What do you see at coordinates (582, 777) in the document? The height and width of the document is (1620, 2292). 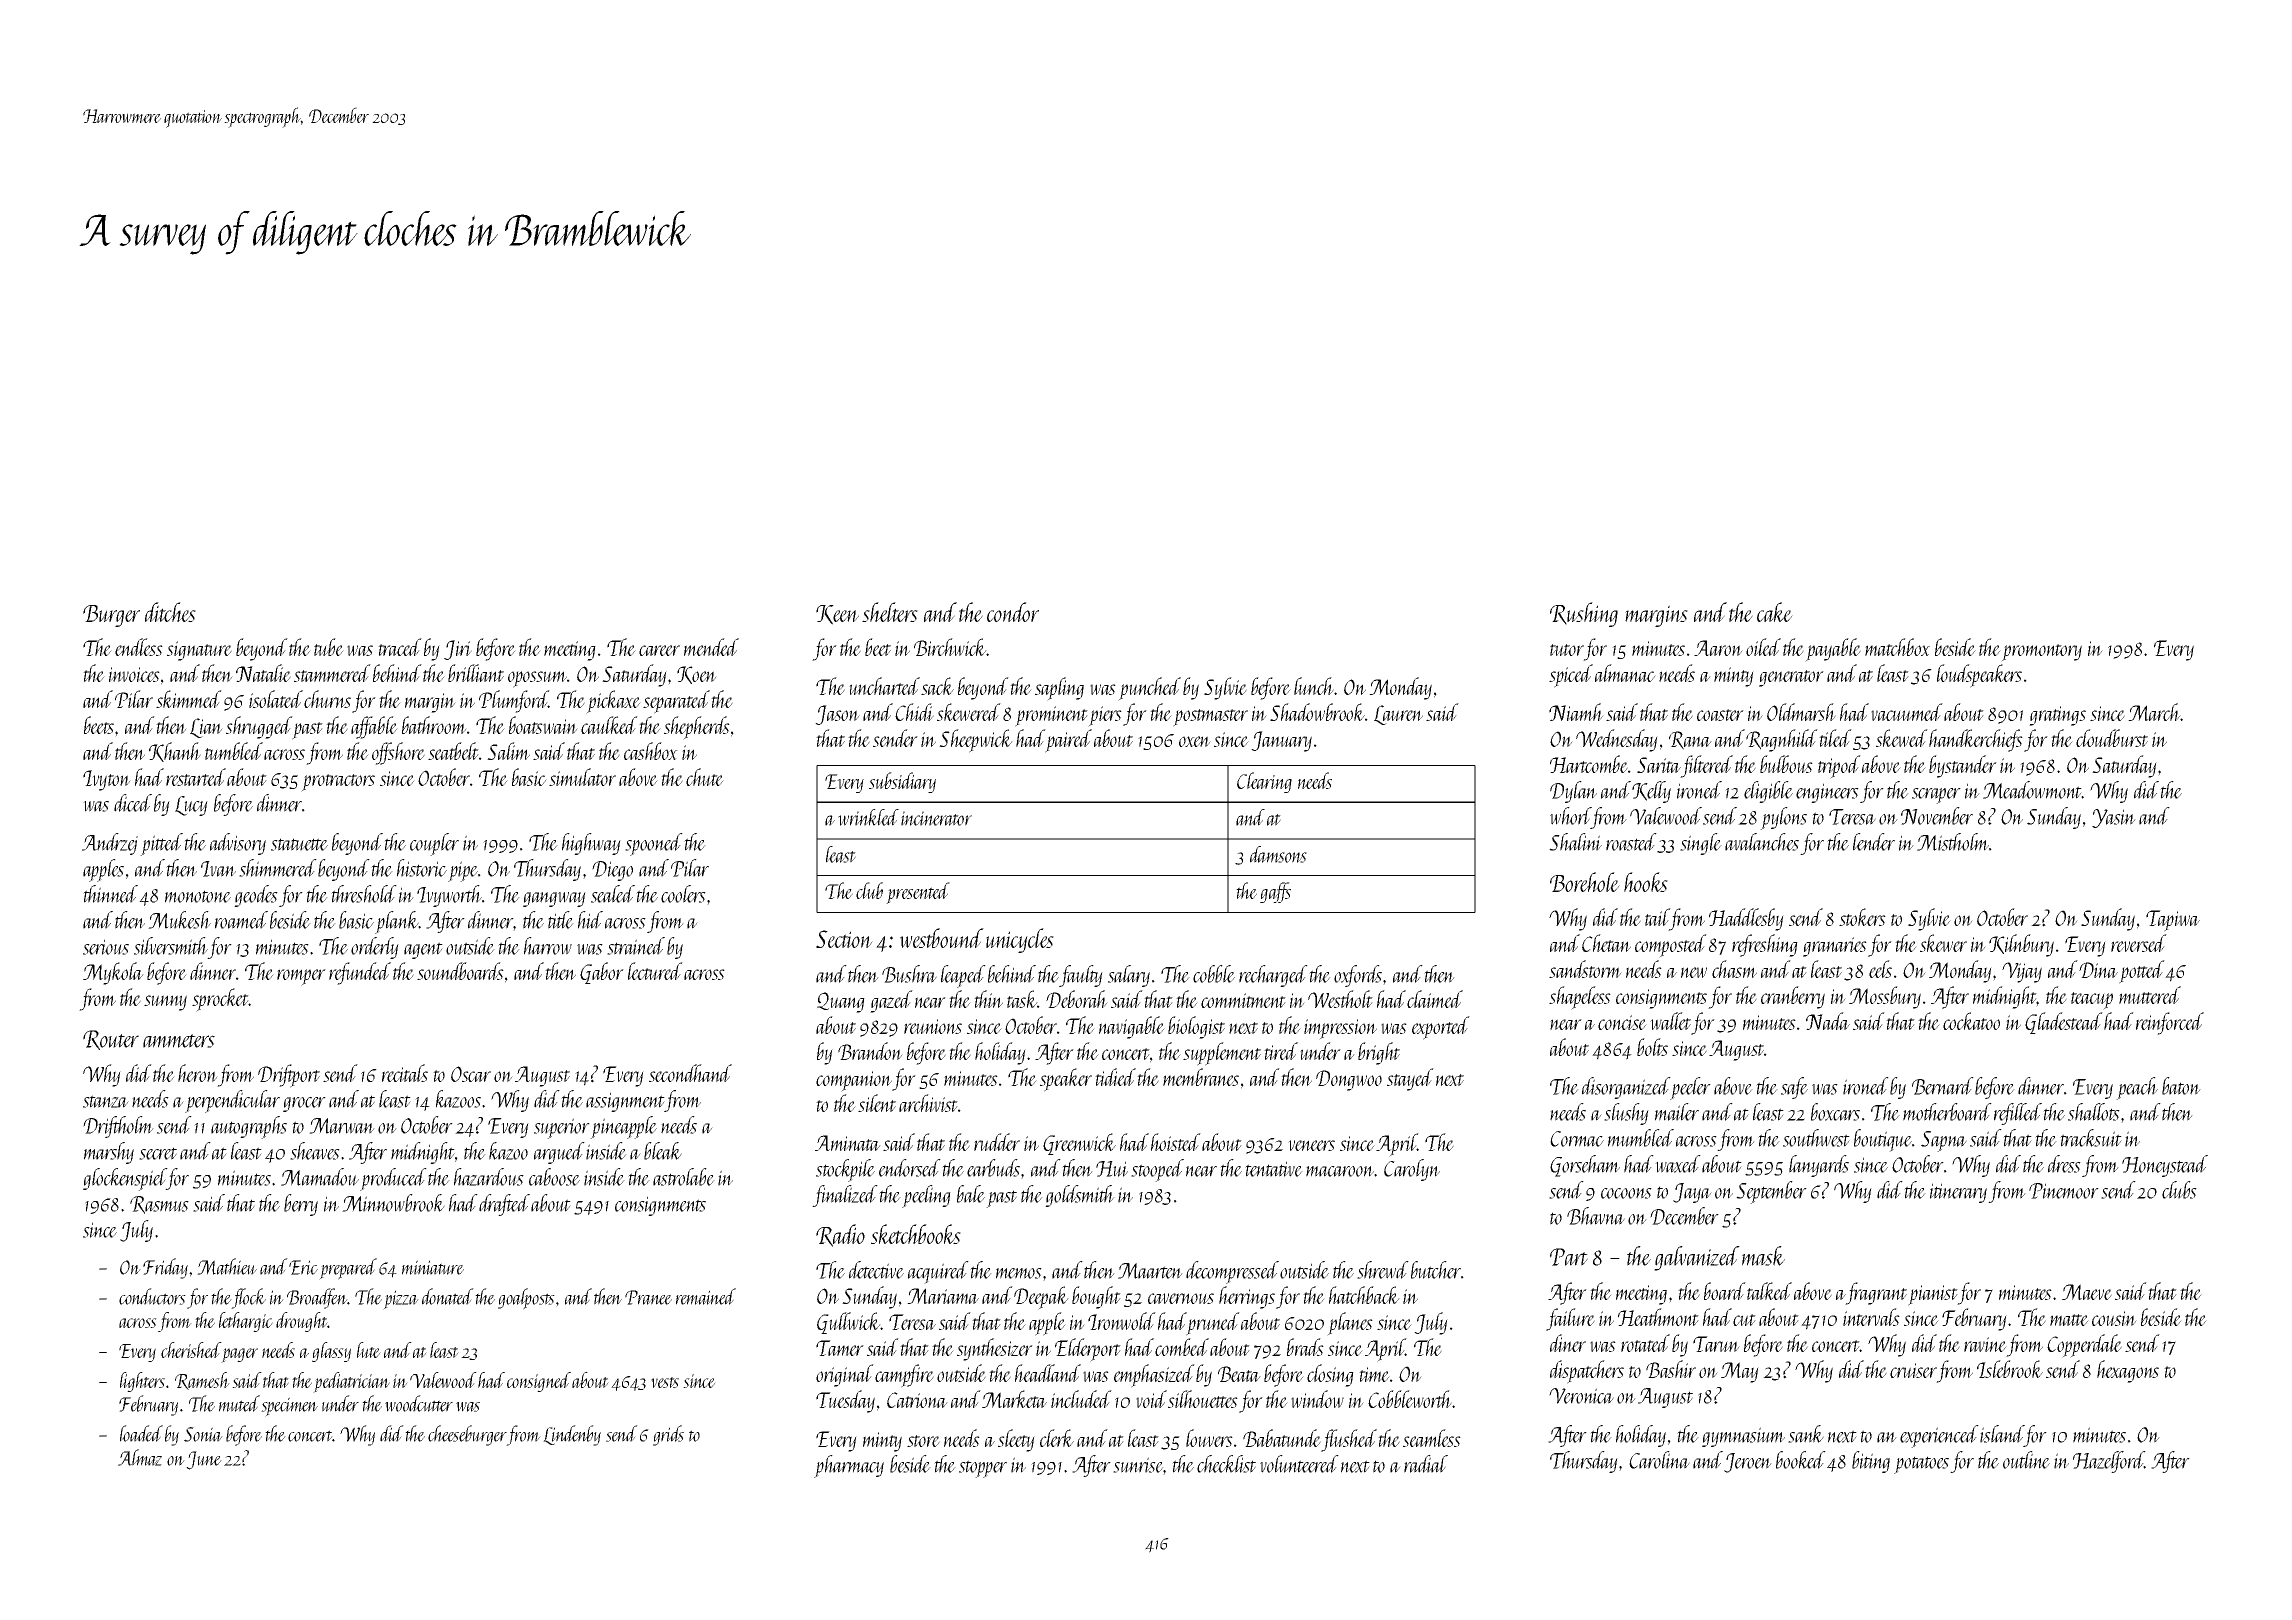 I see `simulator` at bounding box center [582, 777].
